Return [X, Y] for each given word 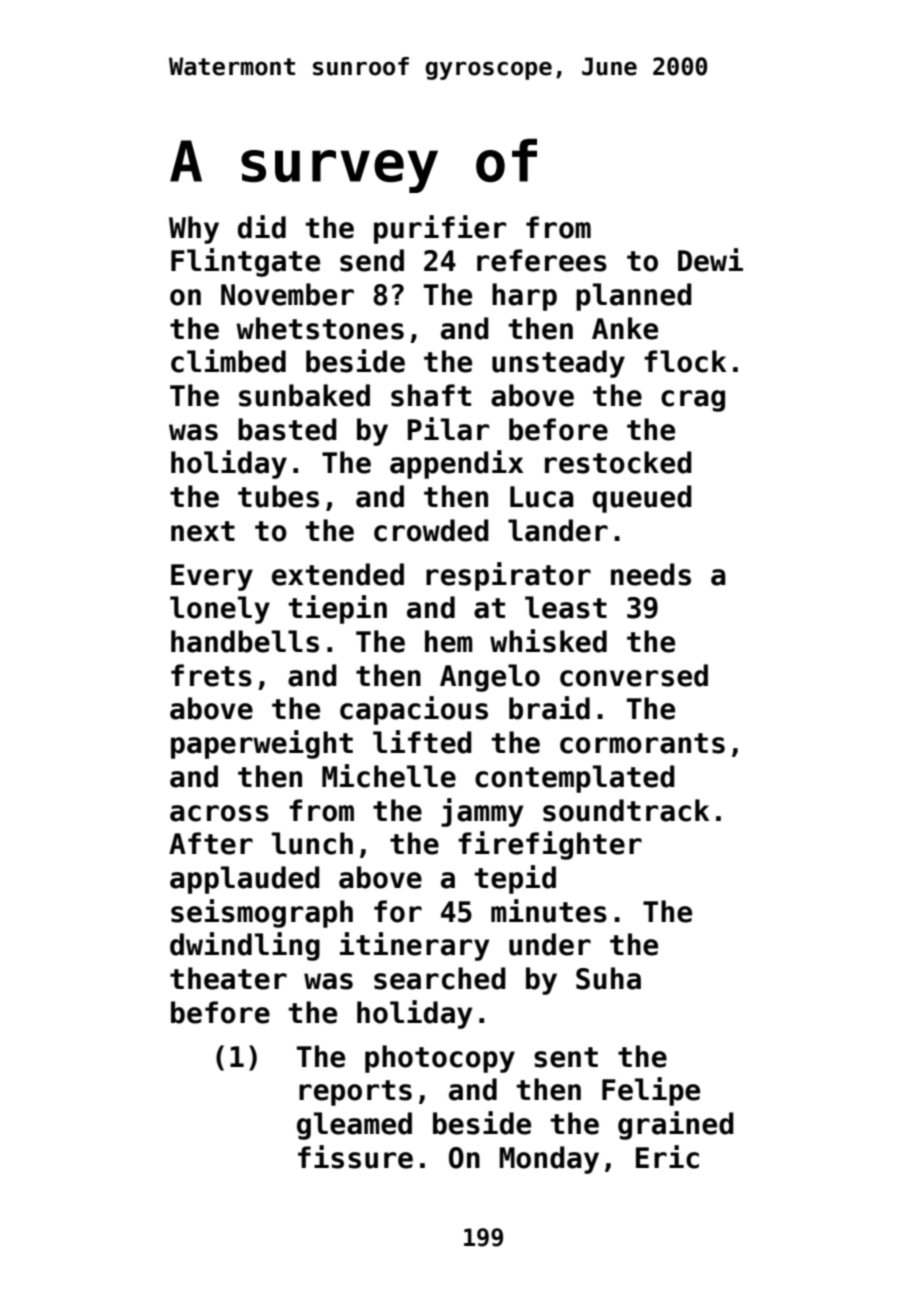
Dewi [710, 260]
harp [524, 297]
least [566, 607]
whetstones [320, 328]
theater [228, 978]
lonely [220, 610]
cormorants [642, 743]
